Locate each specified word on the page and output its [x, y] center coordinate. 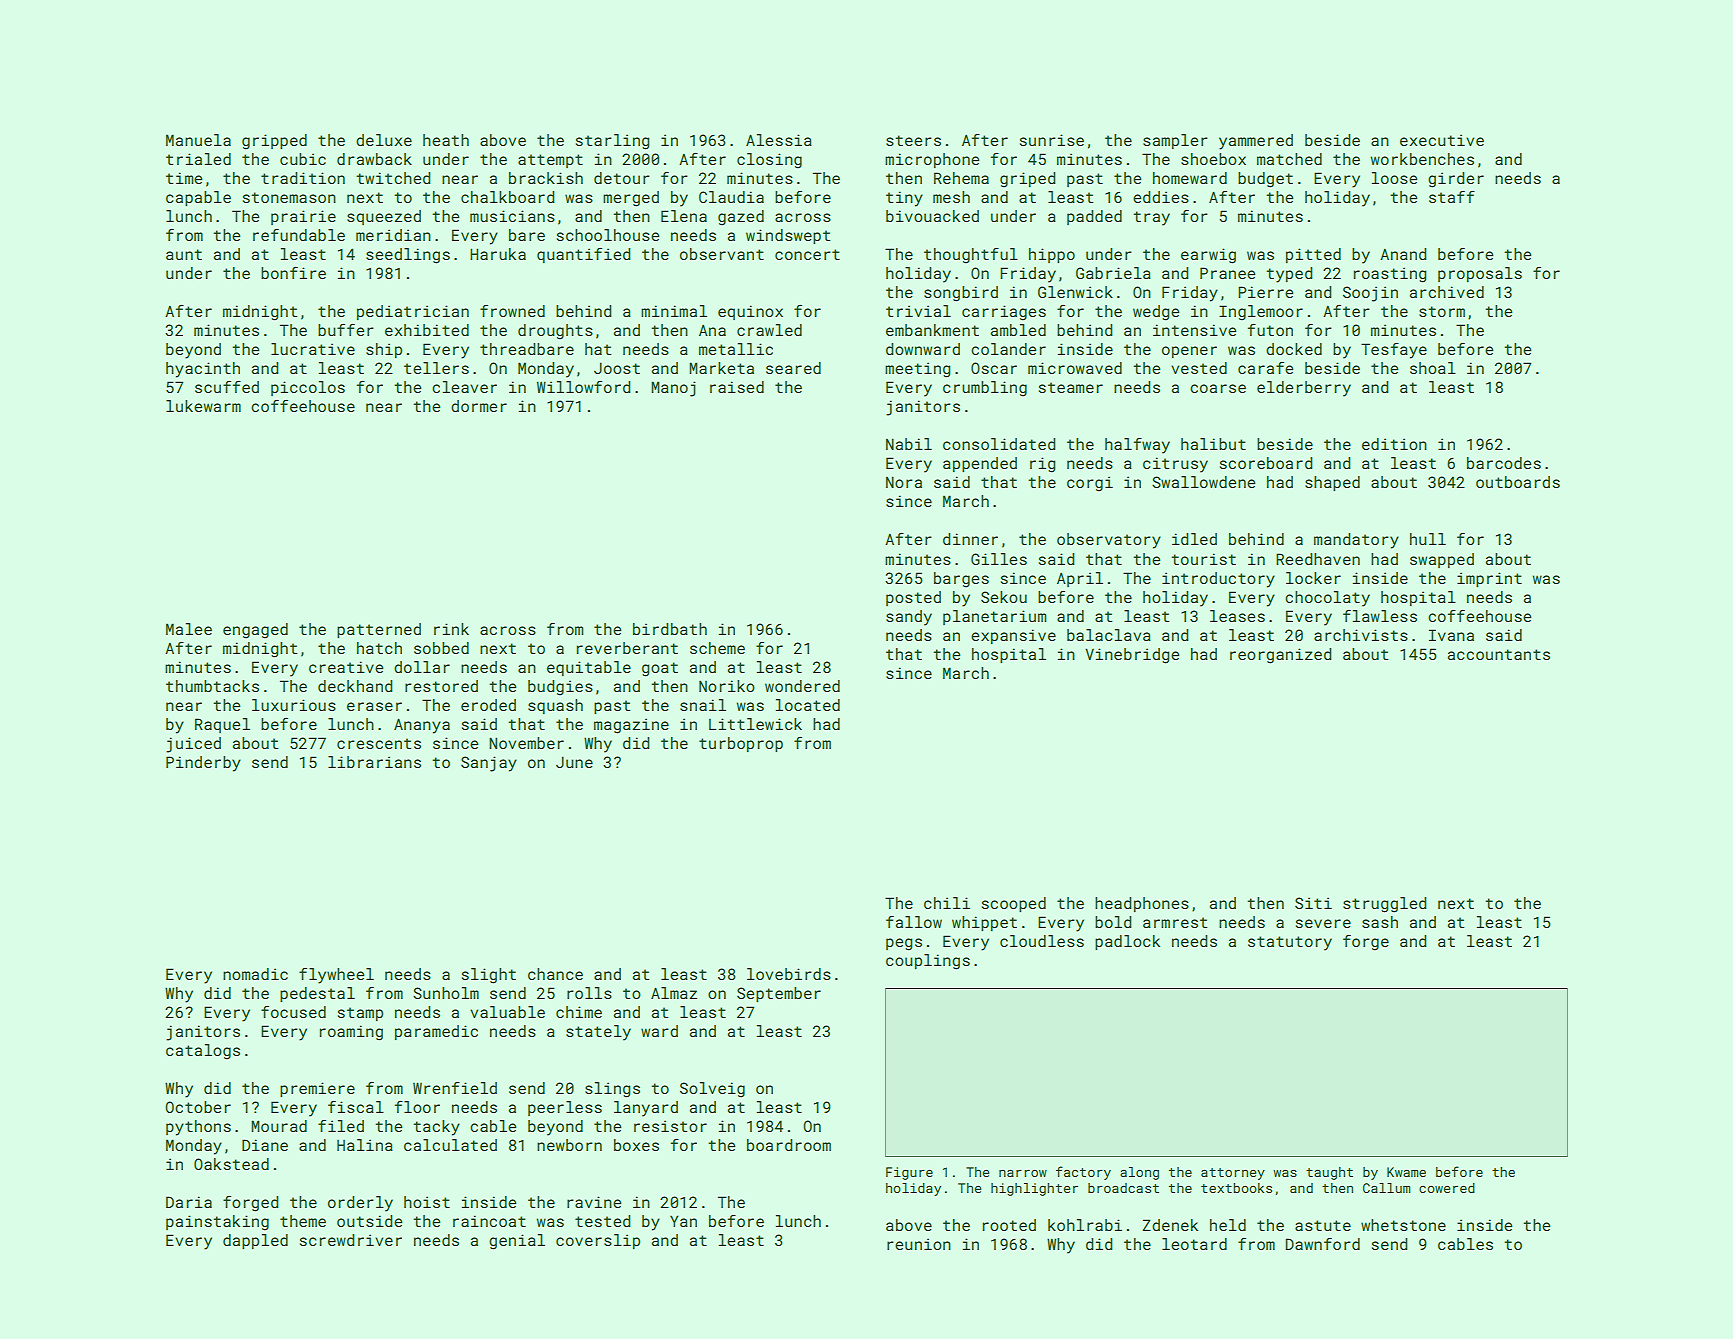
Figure [909, 1173]
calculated [450, 1145]
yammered [1256, 142]
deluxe [384, 140]
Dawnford [1323, 1244]
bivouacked [932, 216]
